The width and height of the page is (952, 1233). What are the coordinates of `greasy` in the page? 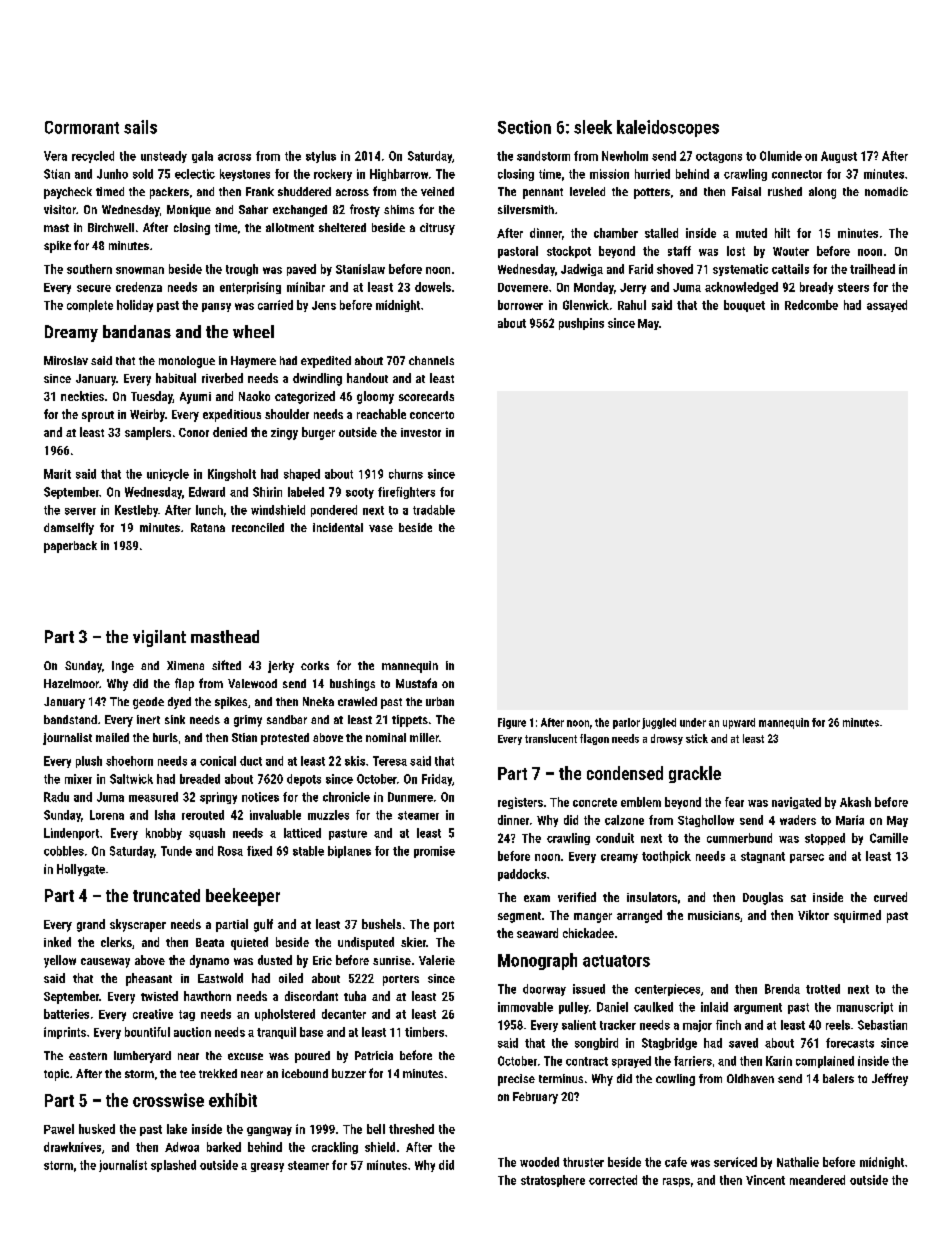 It's located at (267, 1167).
